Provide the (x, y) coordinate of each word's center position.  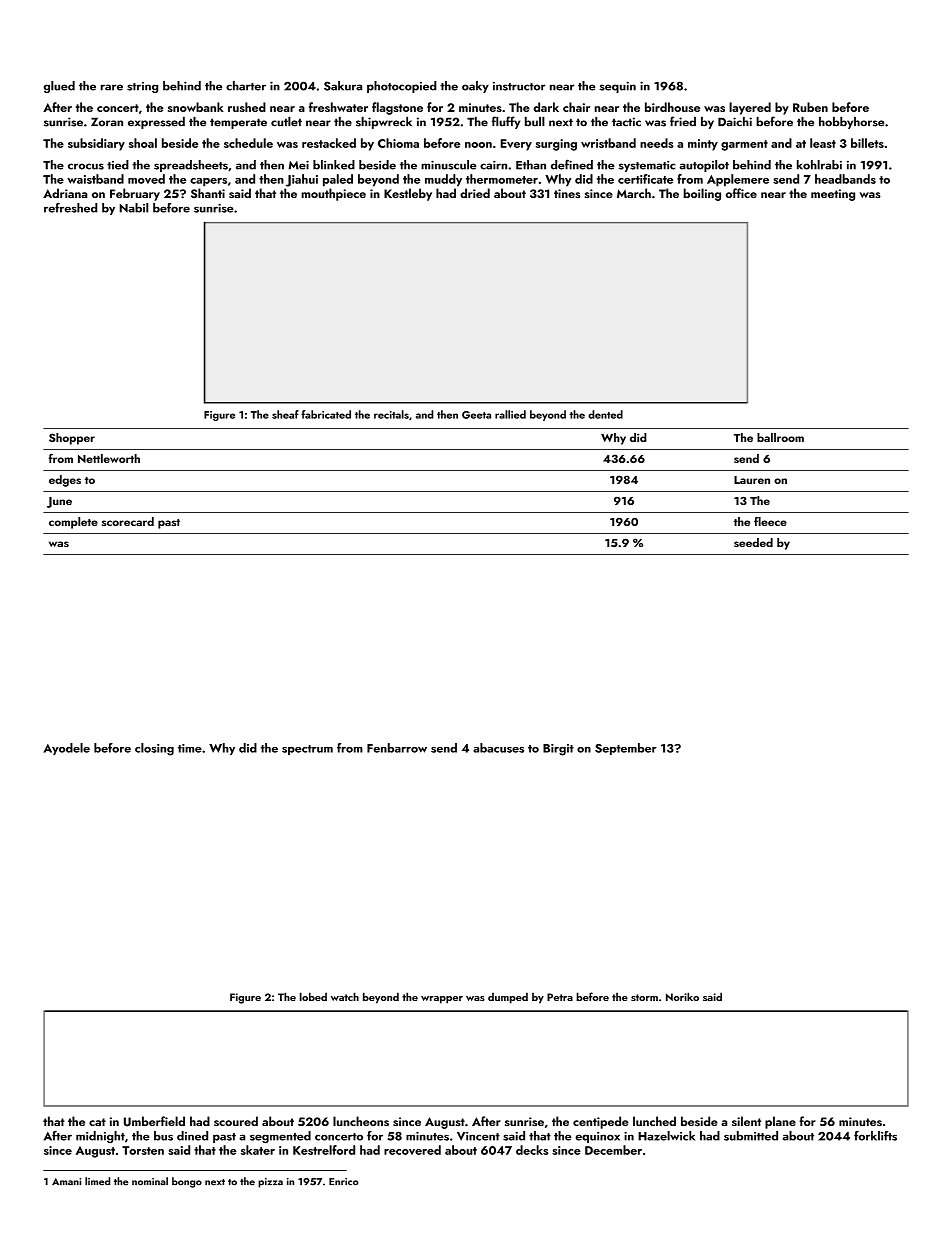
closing (154, 749)
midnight (100, 1137)
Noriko (682, 996)
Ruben (810, 107)
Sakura (343, 86)
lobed (313, 996)
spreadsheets (191, 166)
